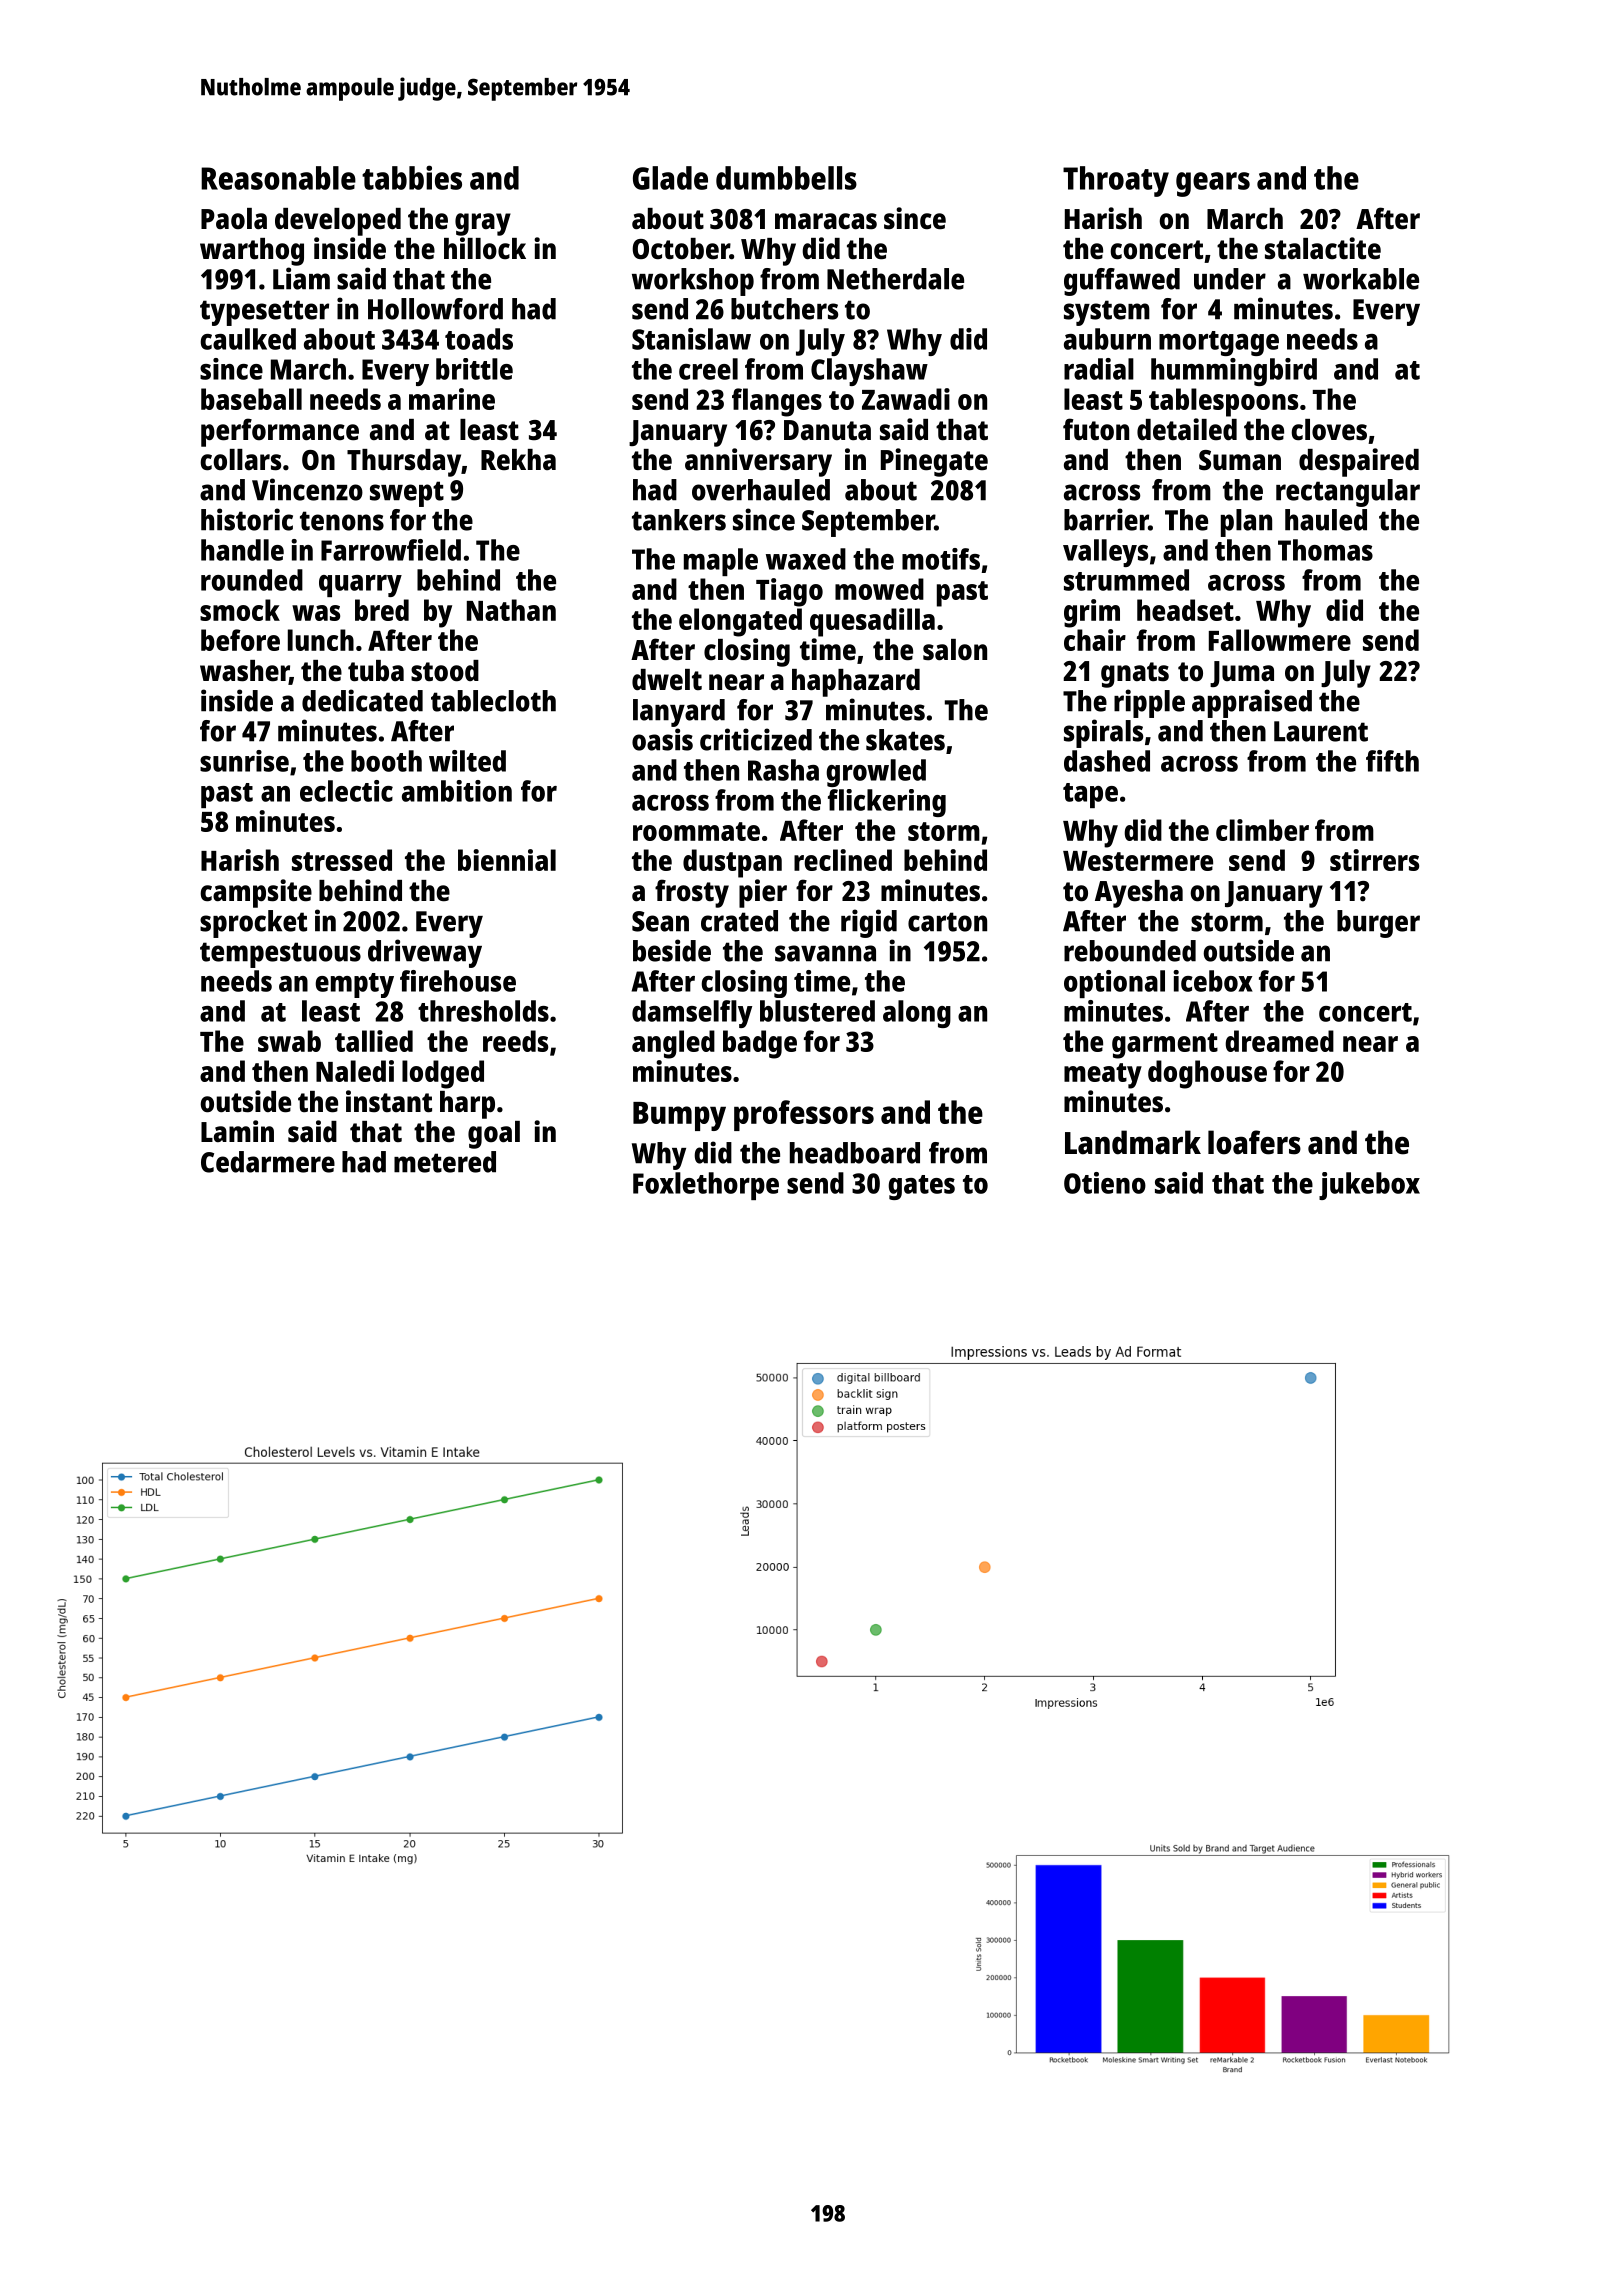 The image size is (1620, 2292). What do you see at coordinates (240, 610) in the screenshot?
I see `smock` at bounding box center [240, 610].
